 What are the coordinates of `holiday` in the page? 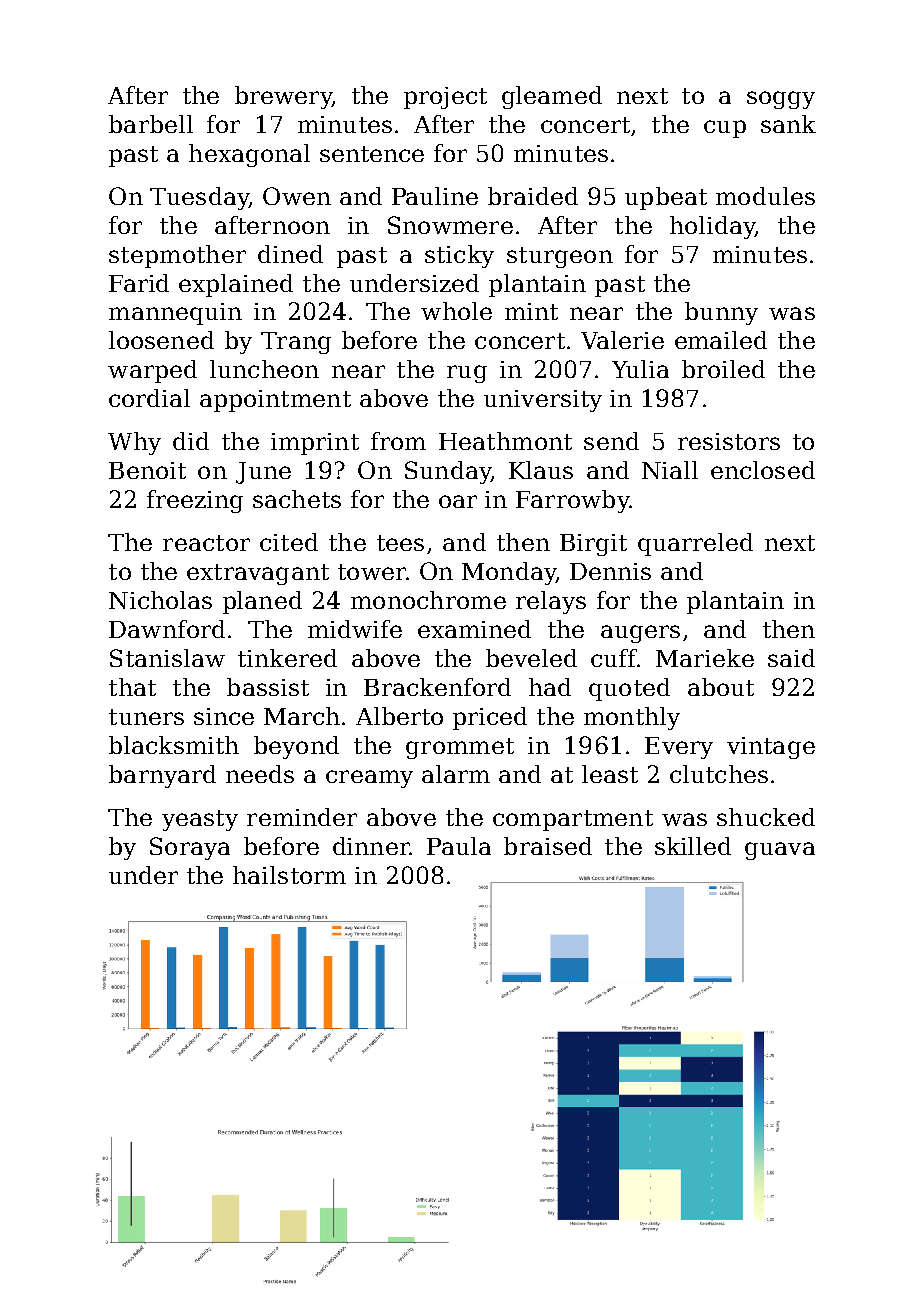 It's located at (712, 227).
